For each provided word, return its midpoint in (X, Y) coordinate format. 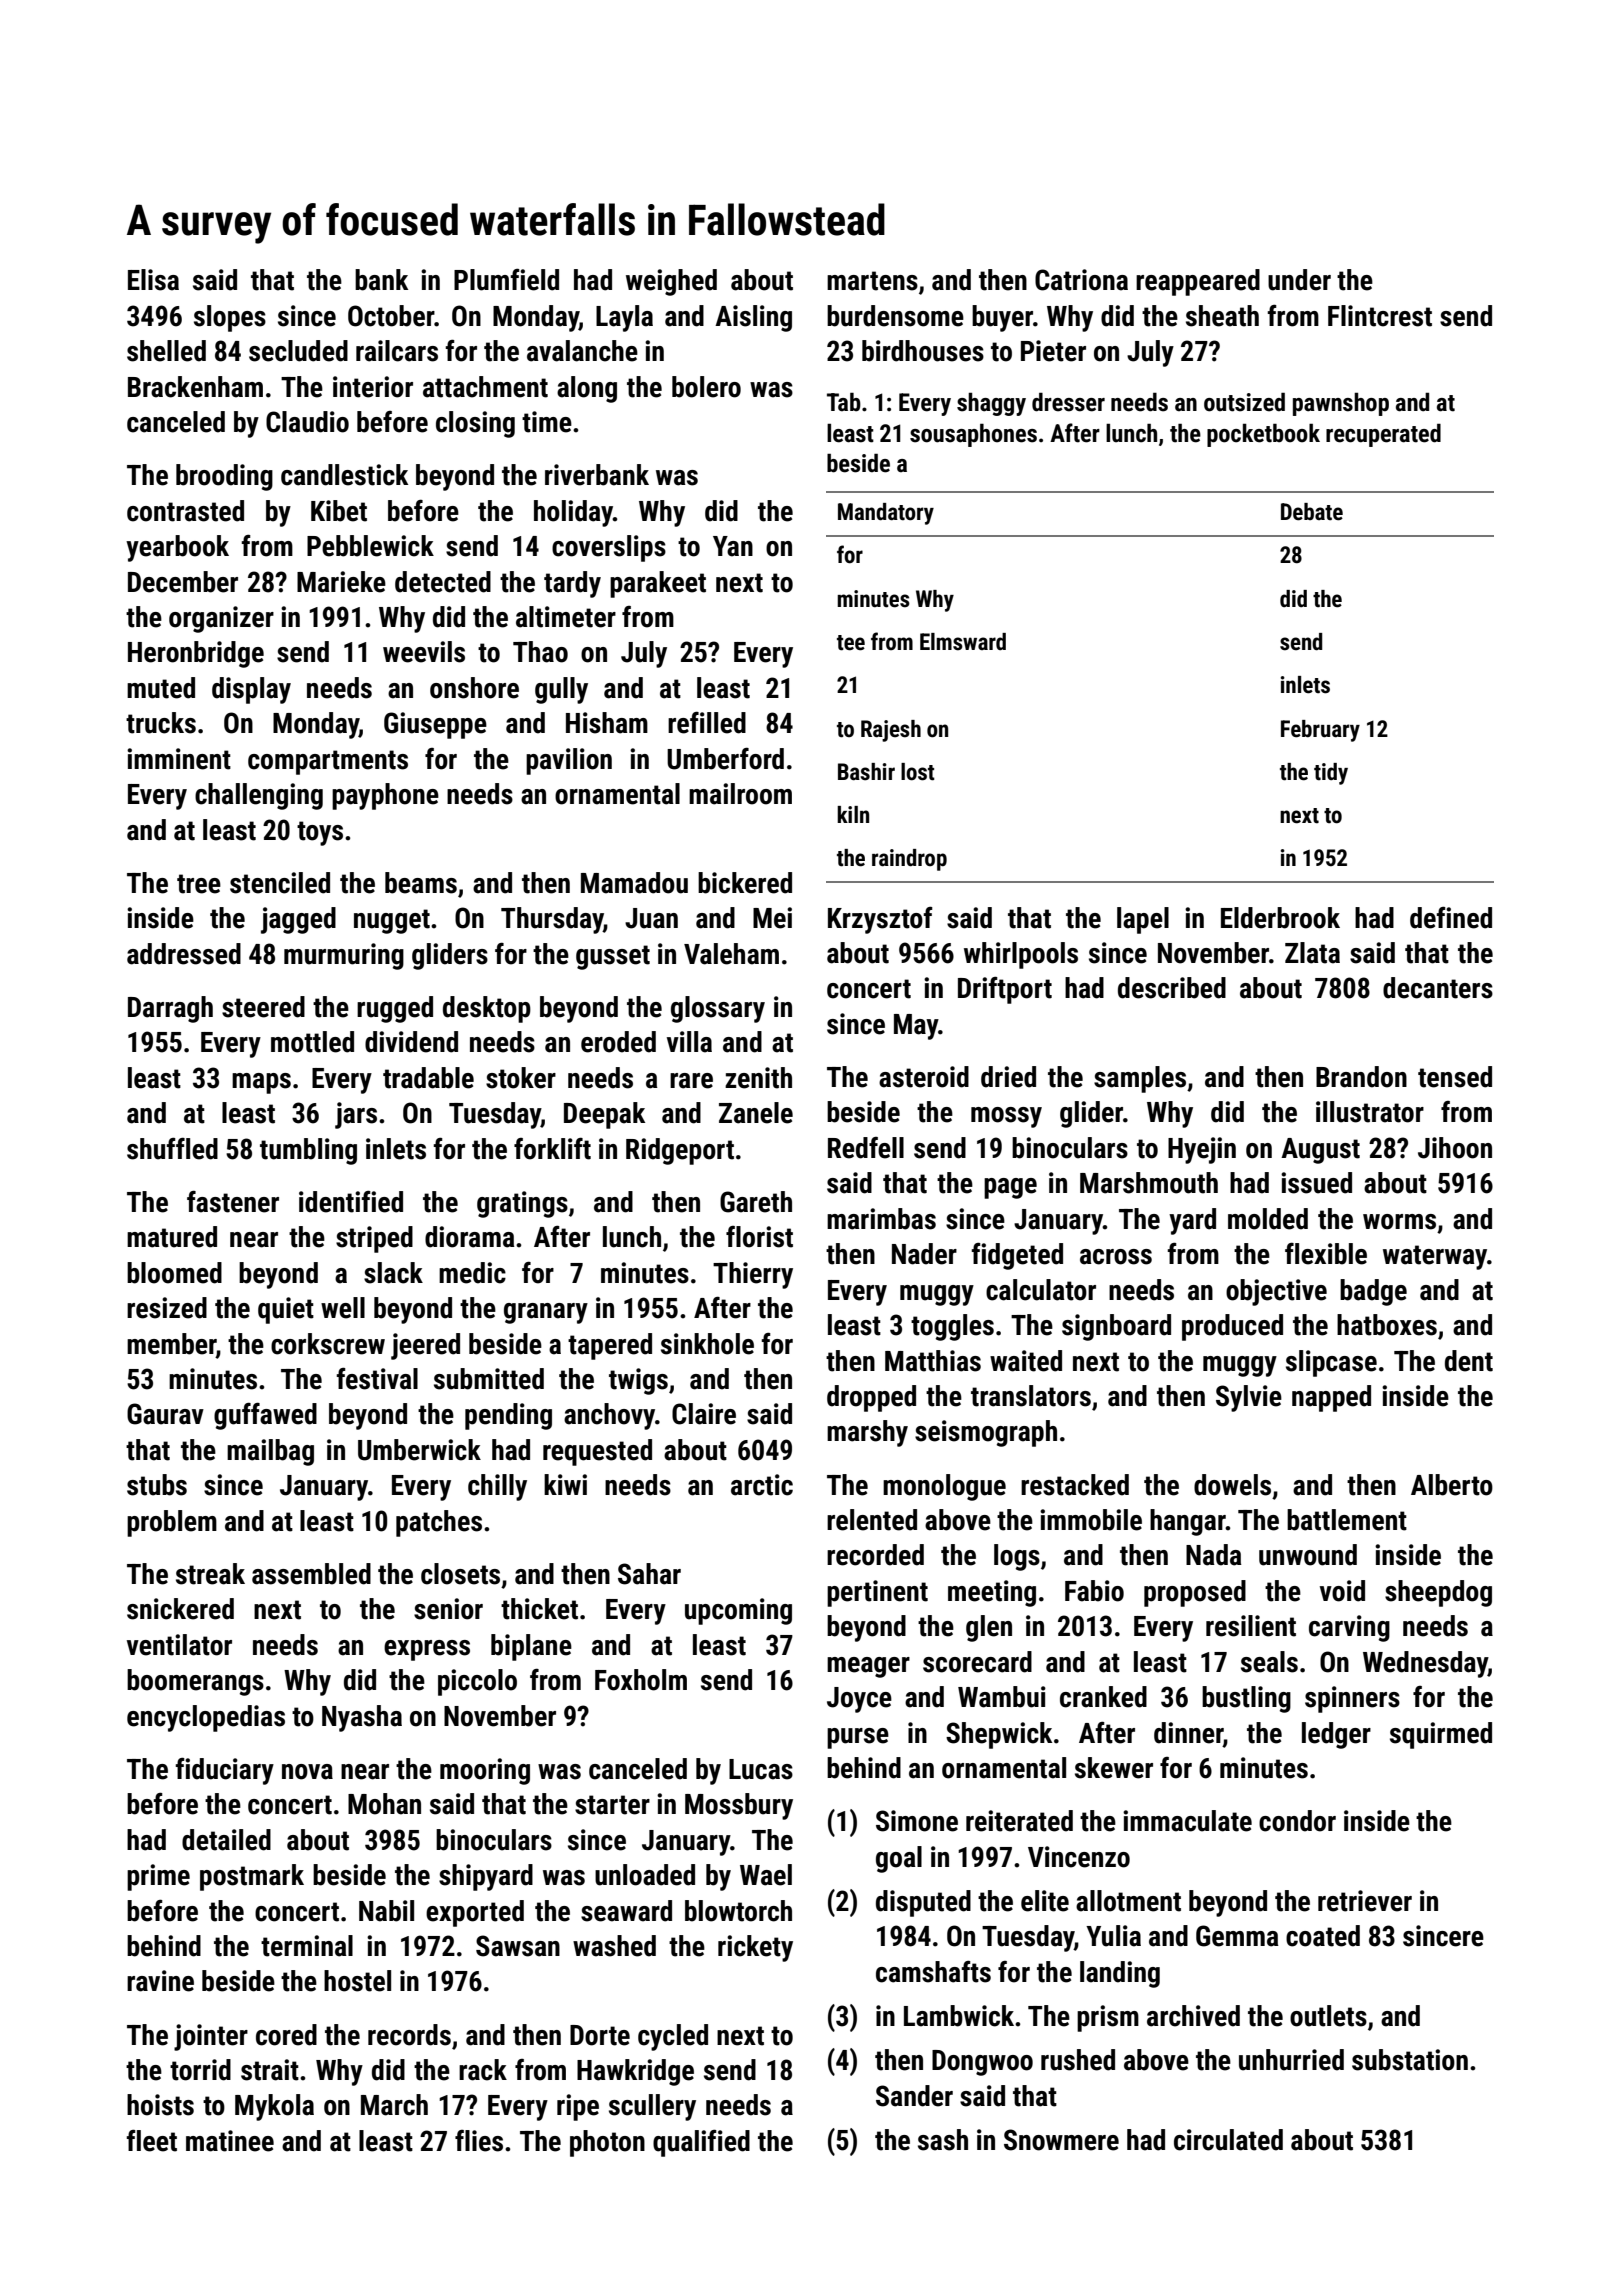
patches (439, 1523)
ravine (160, 1981)
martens (872, 281)
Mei (772, 918)
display (251, 690)
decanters (1438, 988)
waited (1026, 1361)
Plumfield (506, 280)
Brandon (1361, 1077)
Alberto (1452, 1485)
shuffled (172, 1149)
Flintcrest (1380, 316)
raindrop (909, 860)
